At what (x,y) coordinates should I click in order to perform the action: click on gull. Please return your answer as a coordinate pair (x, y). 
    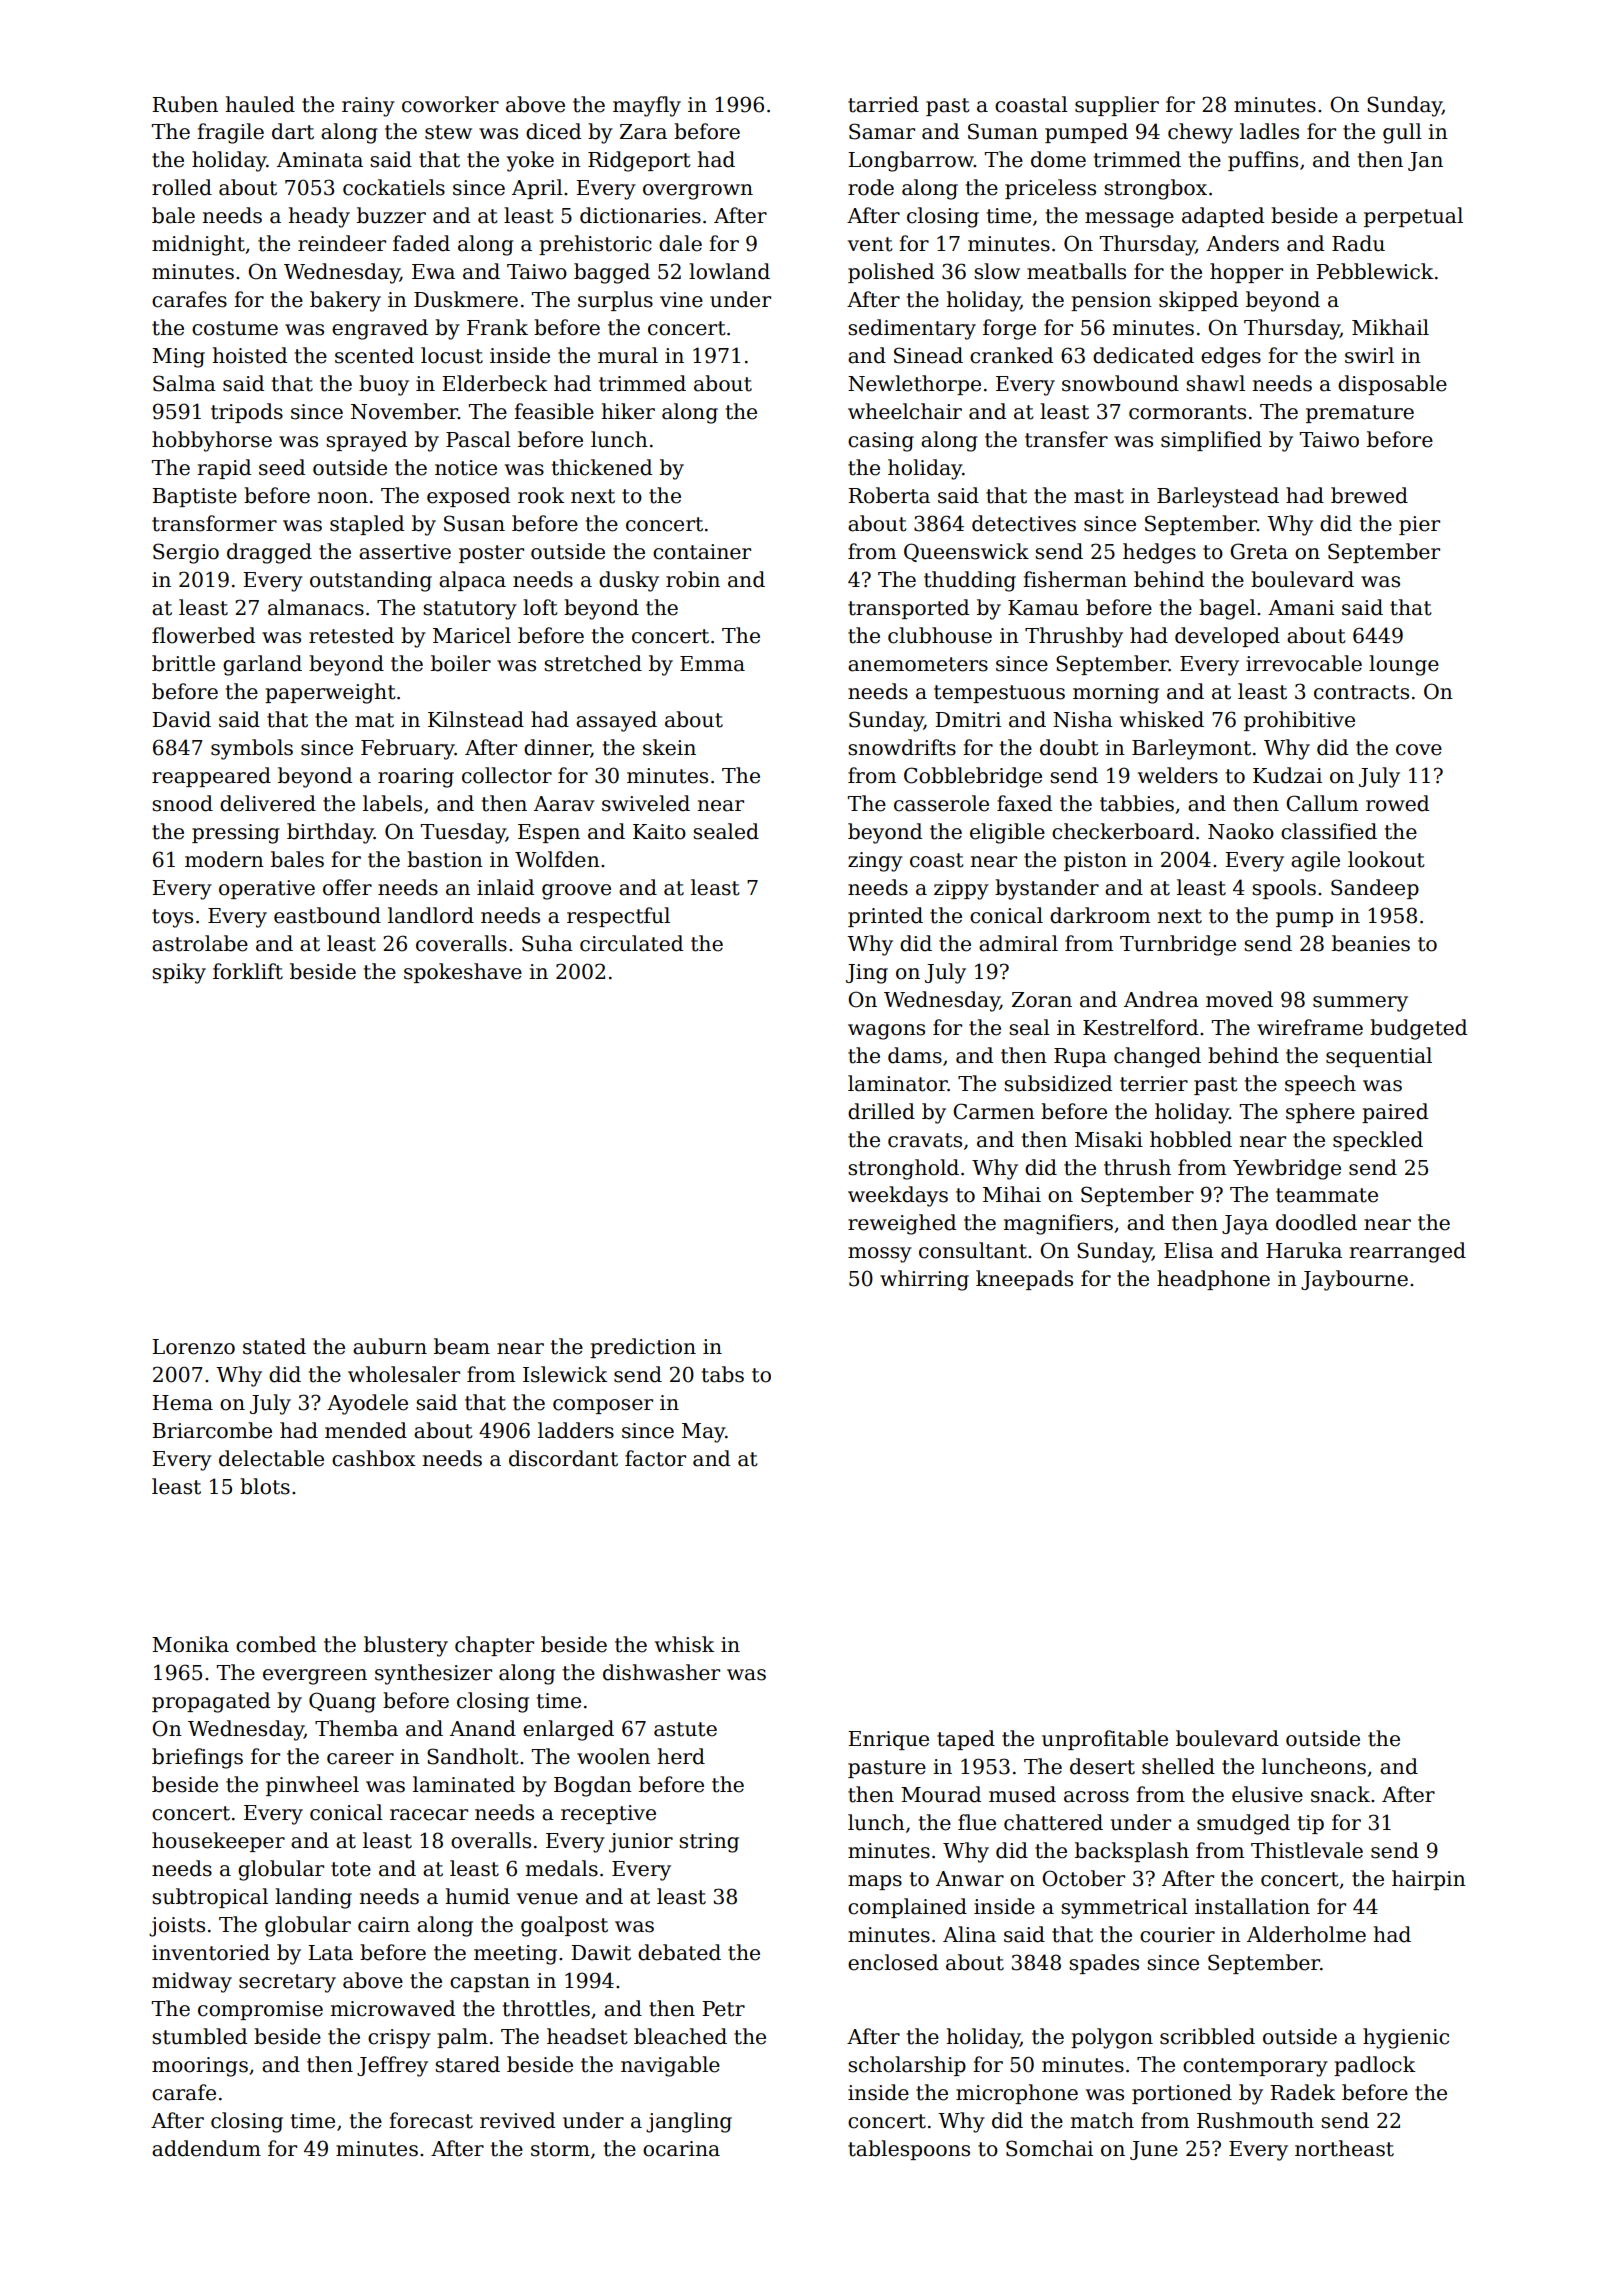
    Looking at the image, I should click on (1402, 133).
